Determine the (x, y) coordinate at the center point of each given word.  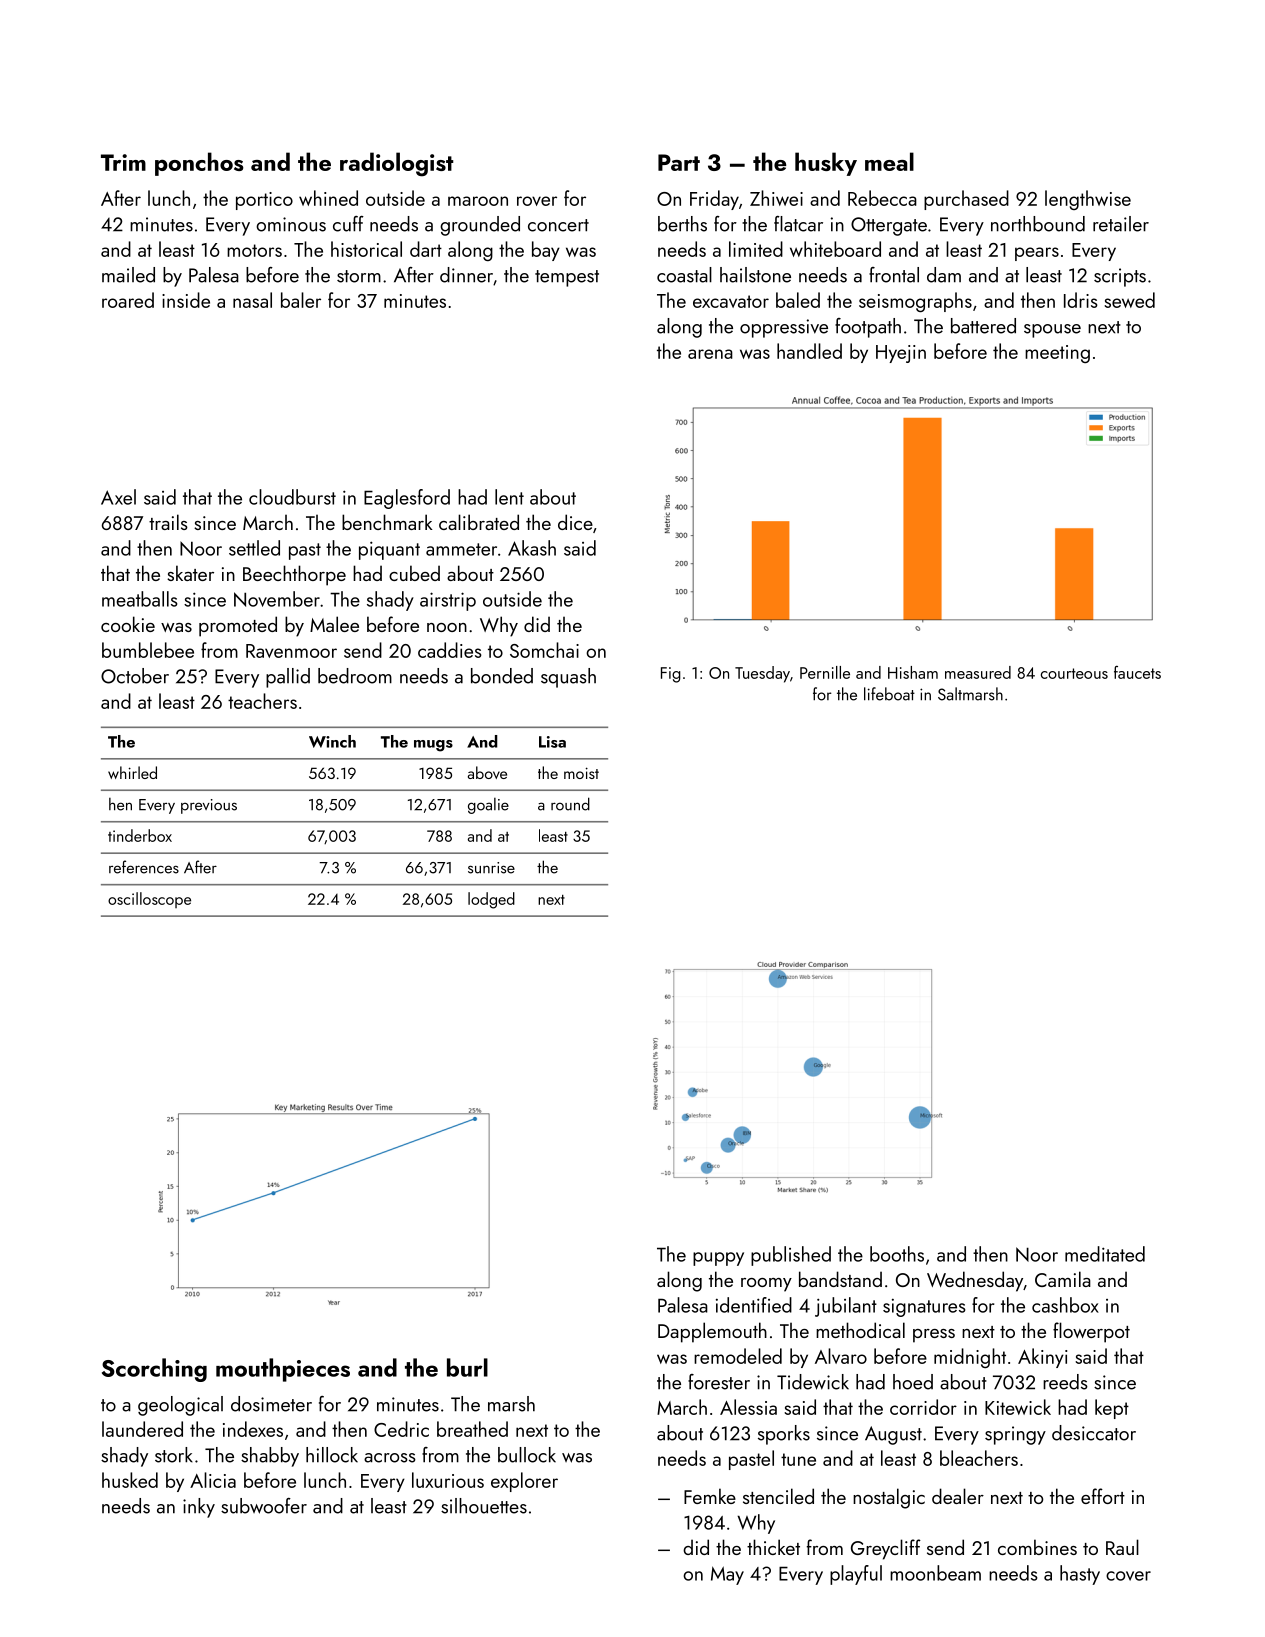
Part (679, 162)
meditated (1105, 1254)
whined (328, 198)
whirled (132, 772)
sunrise (491, 868)
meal (889, 161)
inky (199, 1508)
